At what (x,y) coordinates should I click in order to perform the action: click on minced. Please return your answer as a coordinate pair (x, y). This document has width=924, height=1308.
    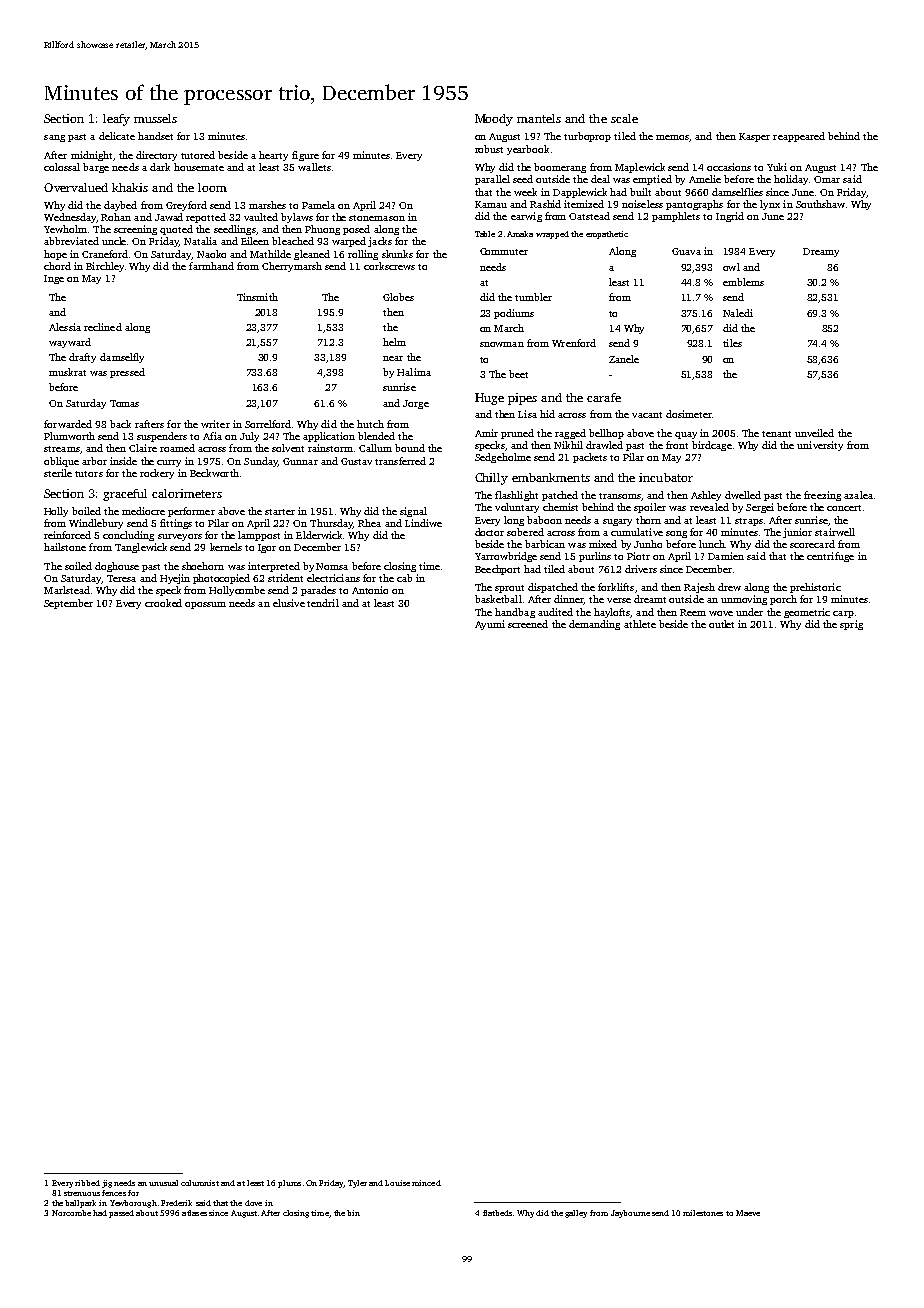
    Looking at the image, I should click on (426, 1183).
